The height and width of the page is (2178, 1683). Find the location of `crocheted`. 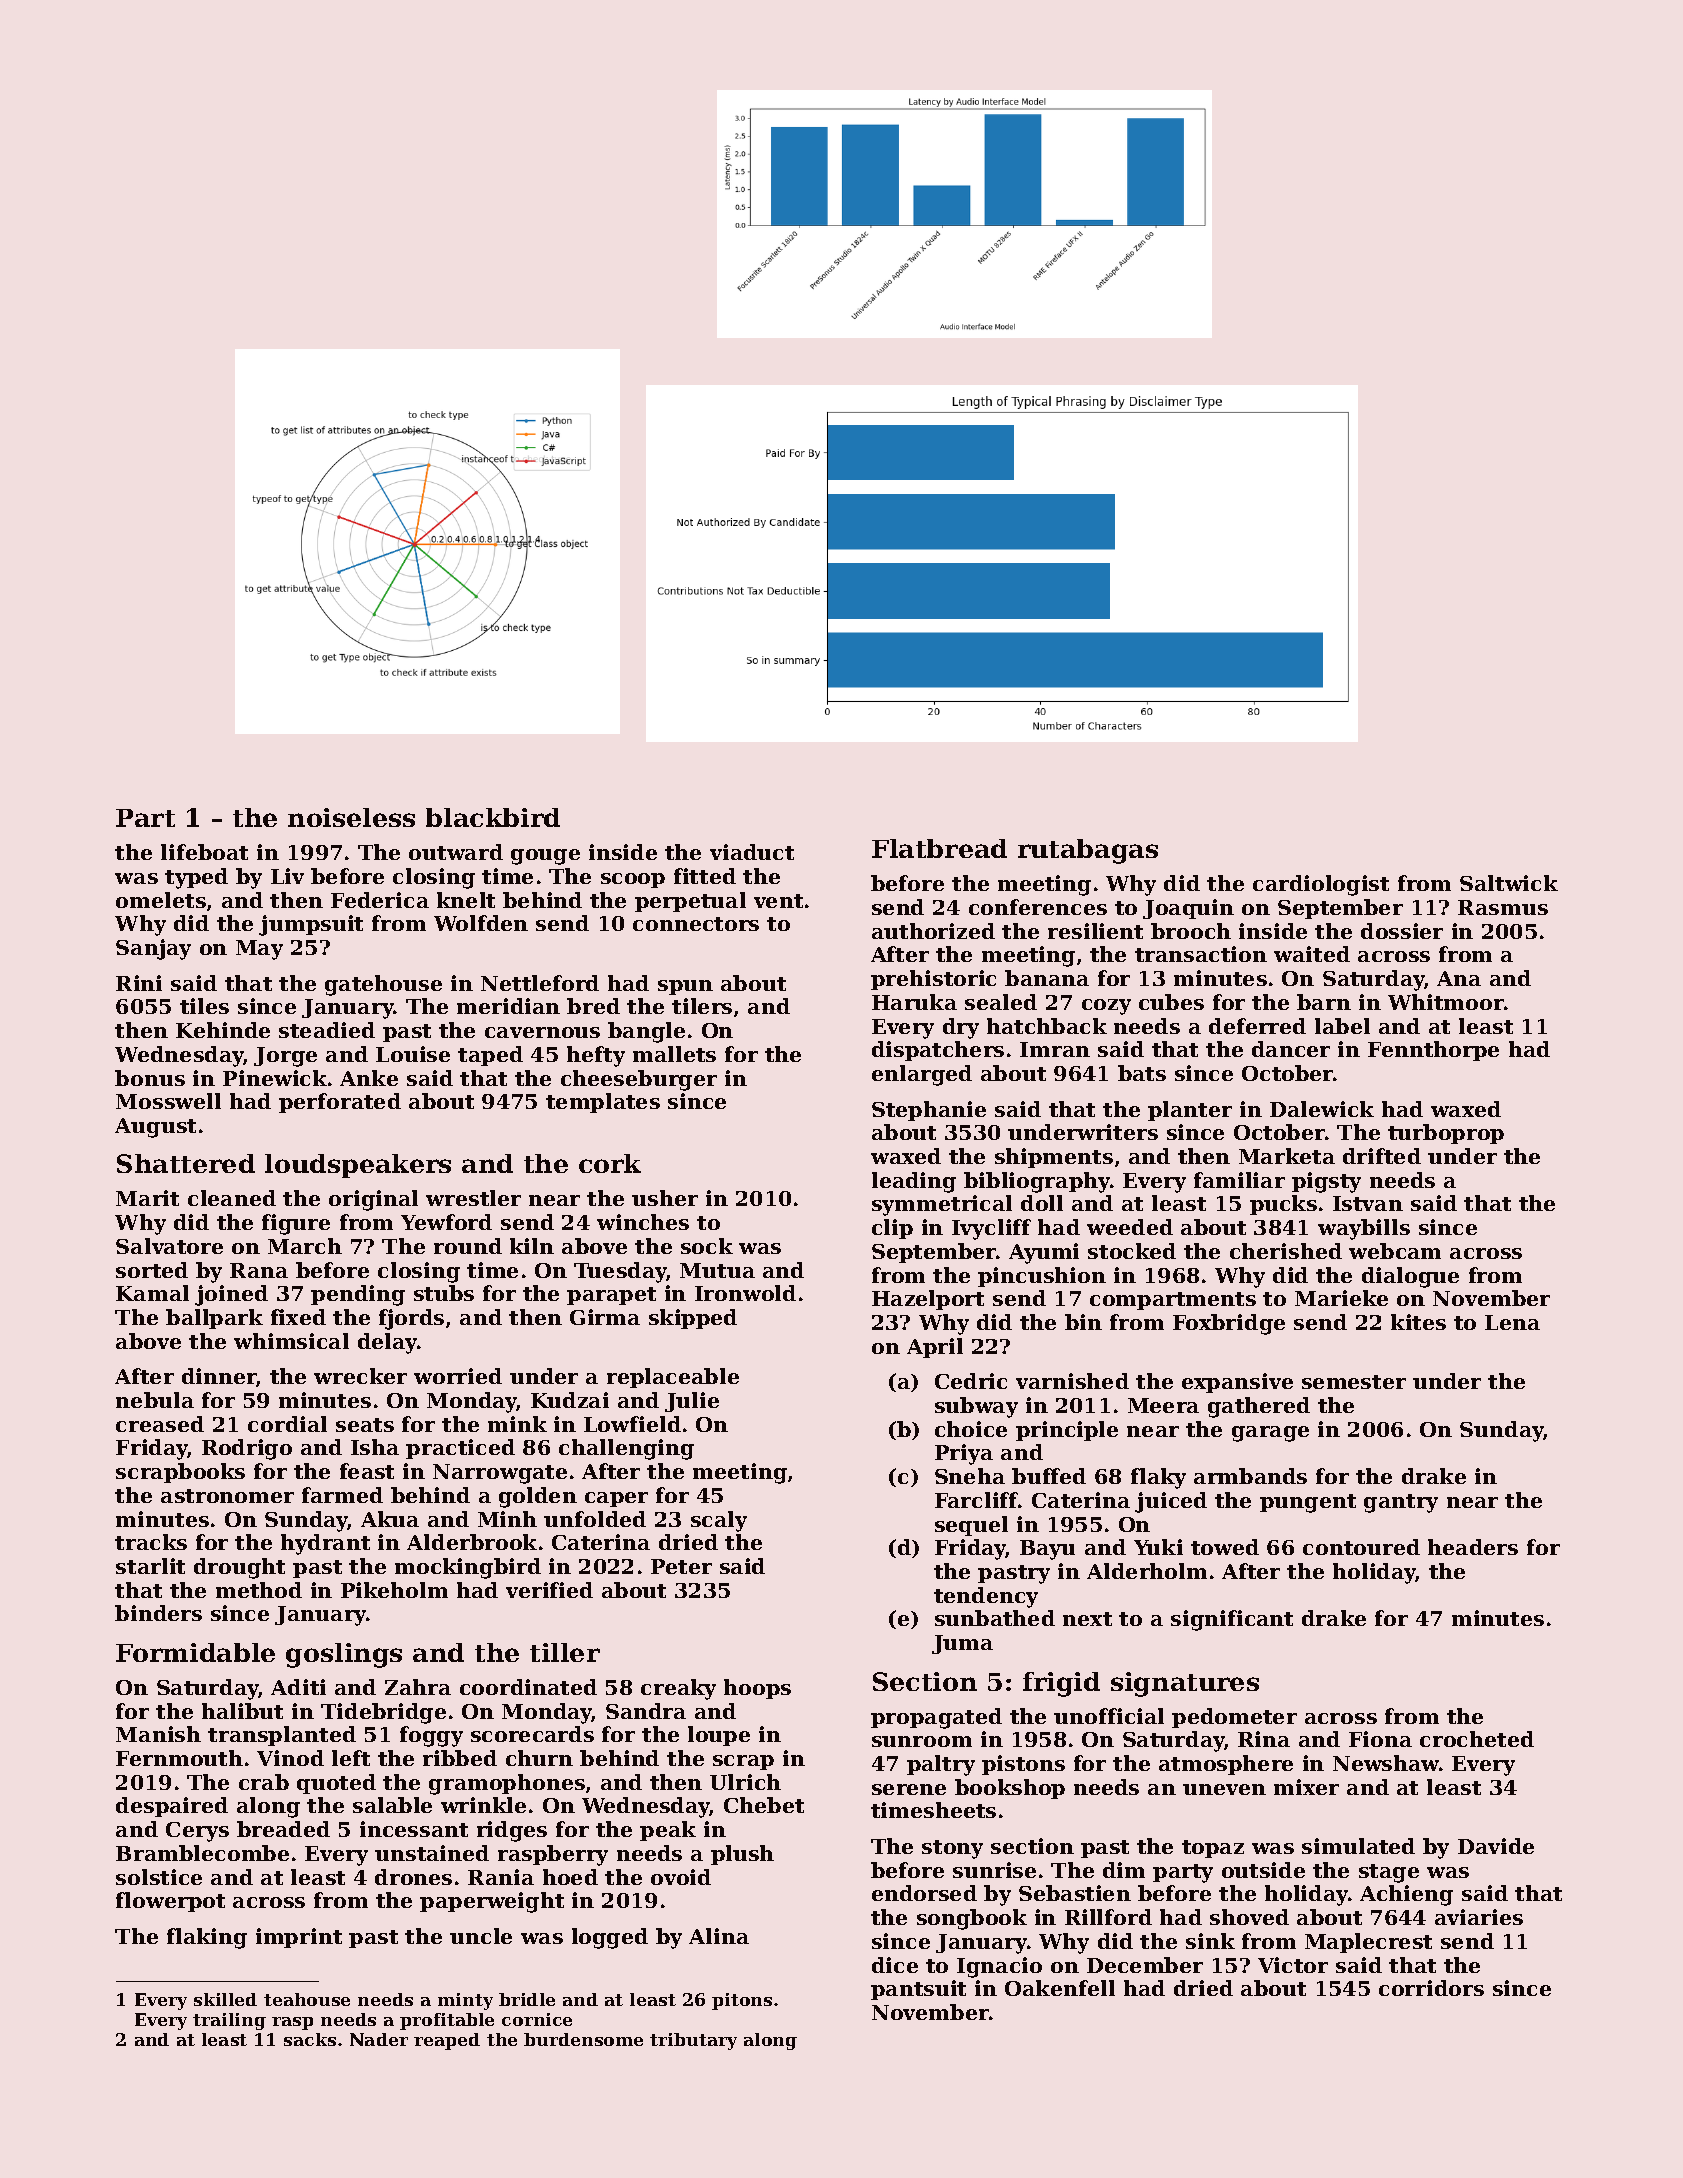

crocheted is located at coordinates (1477, 1739).
